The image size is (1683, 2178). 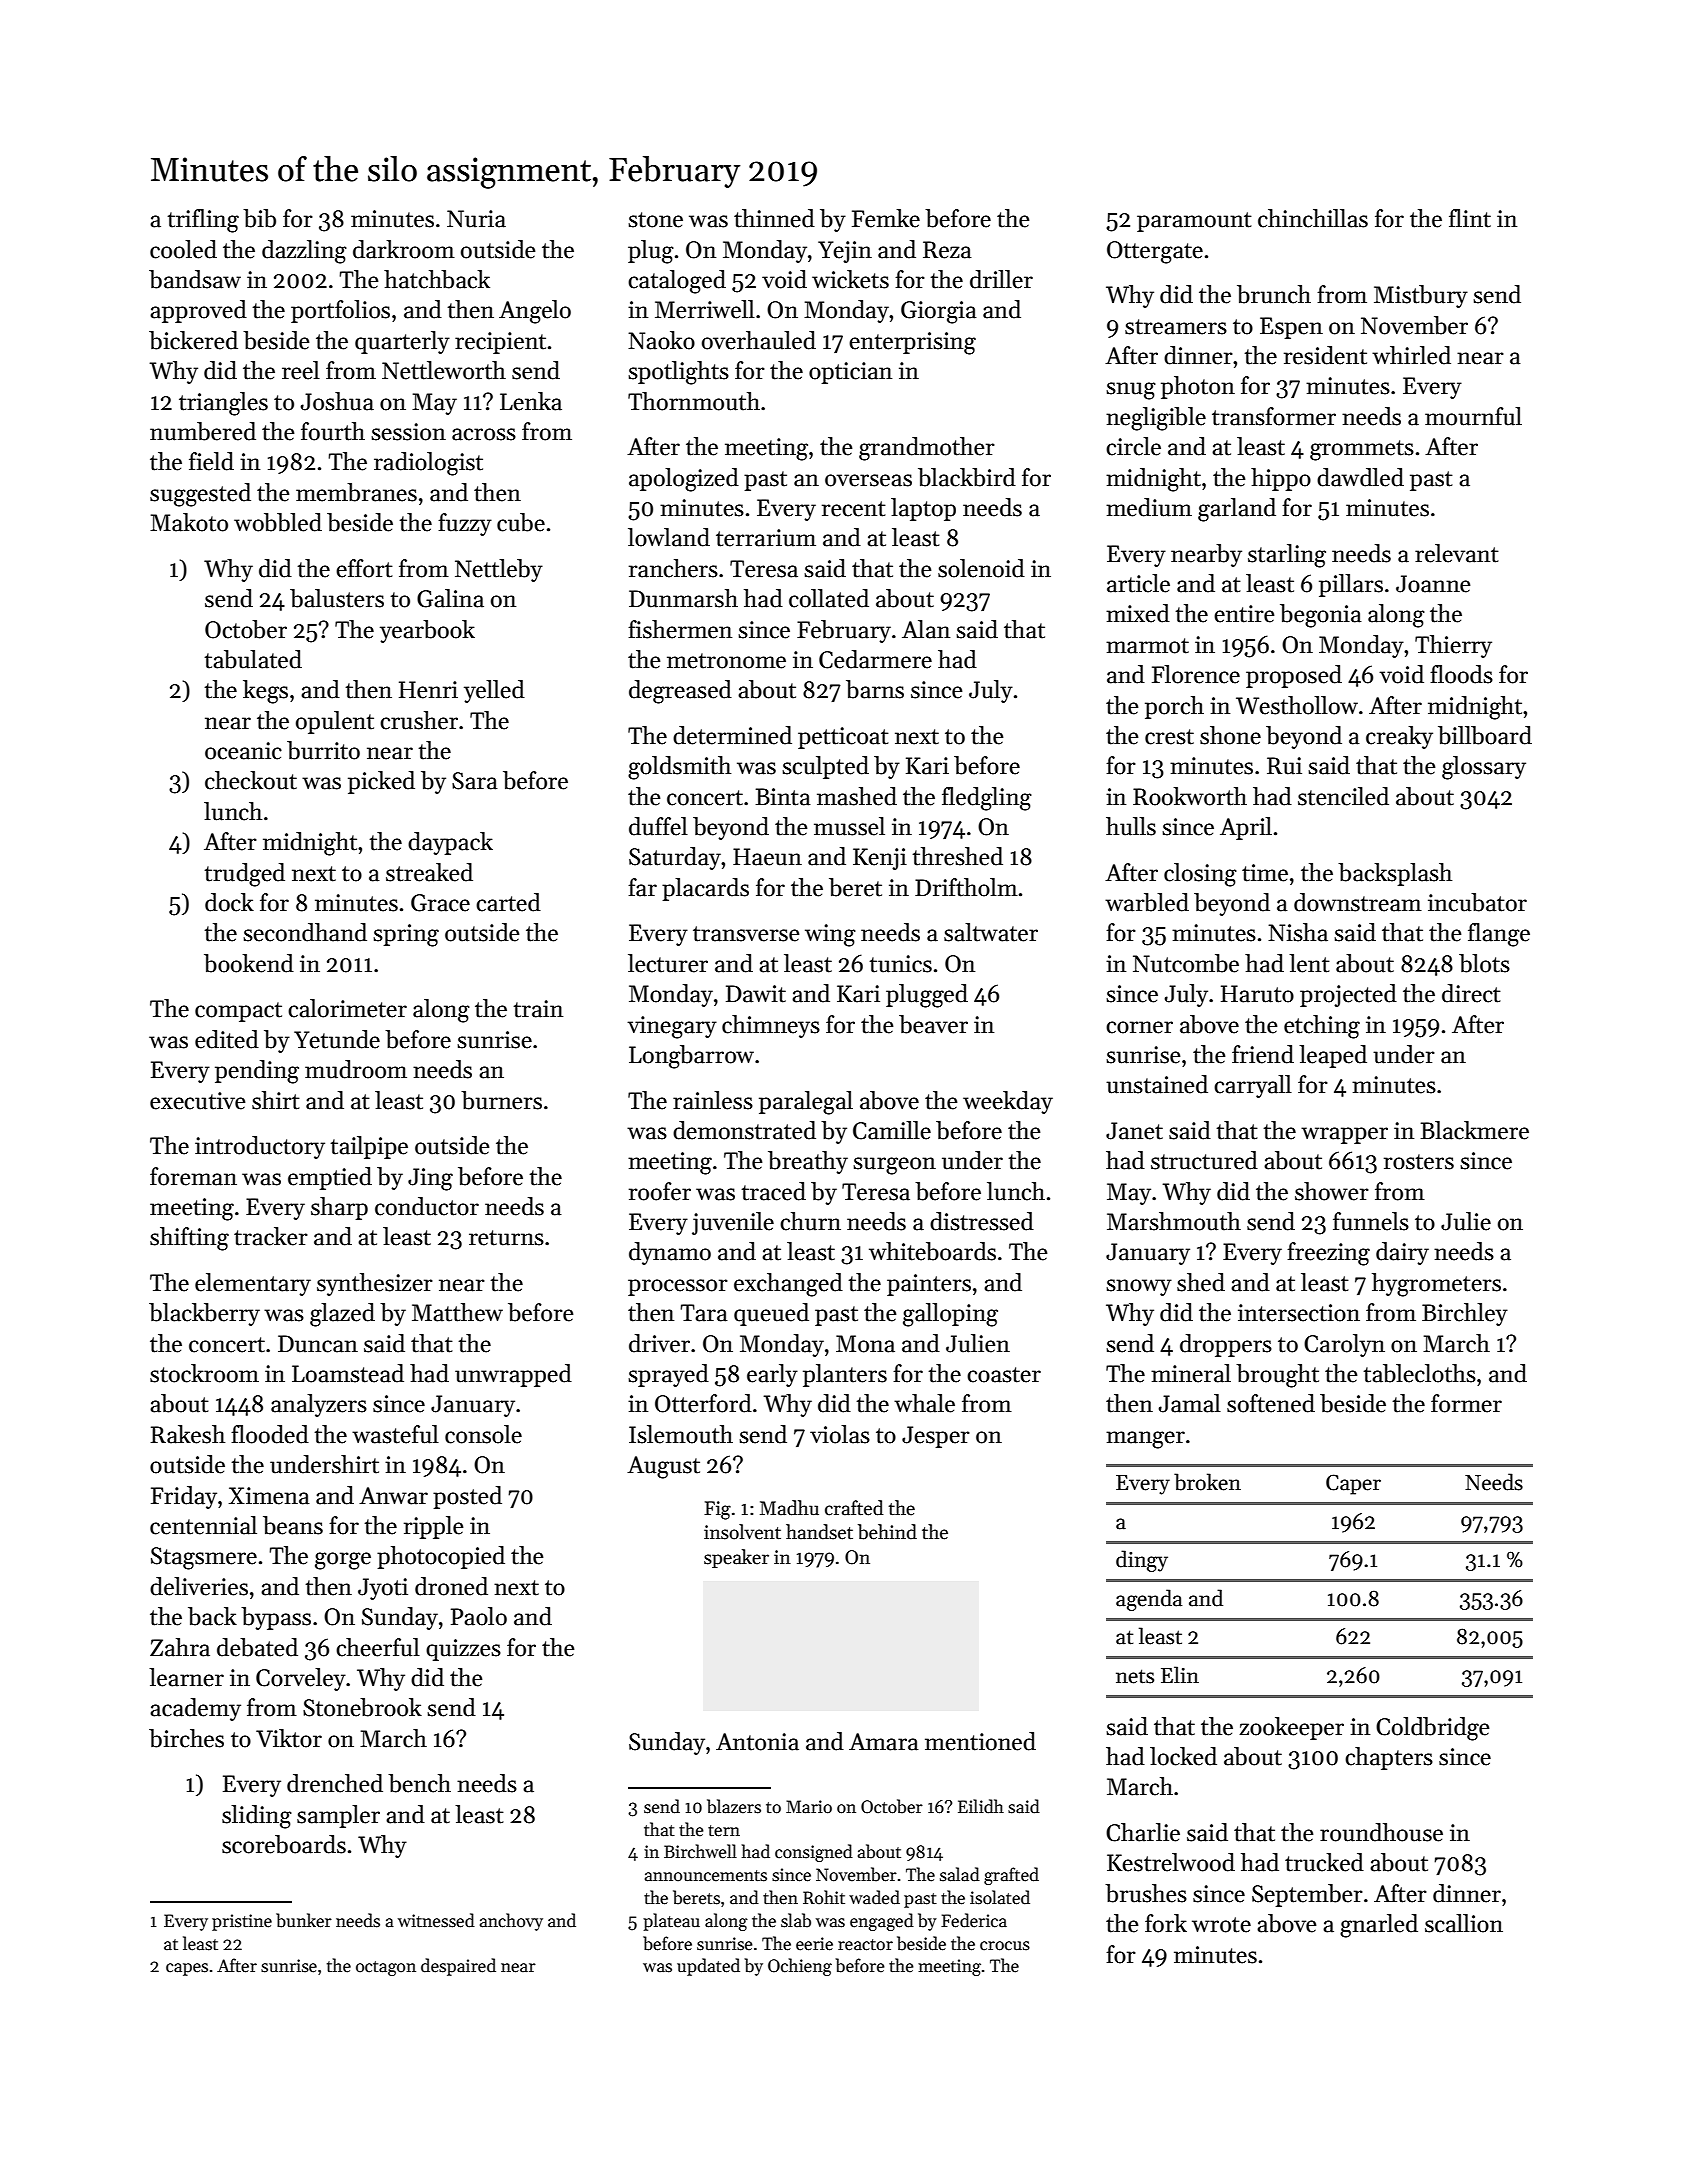 I want to click on proposed, so click(x=1294, y=676).
